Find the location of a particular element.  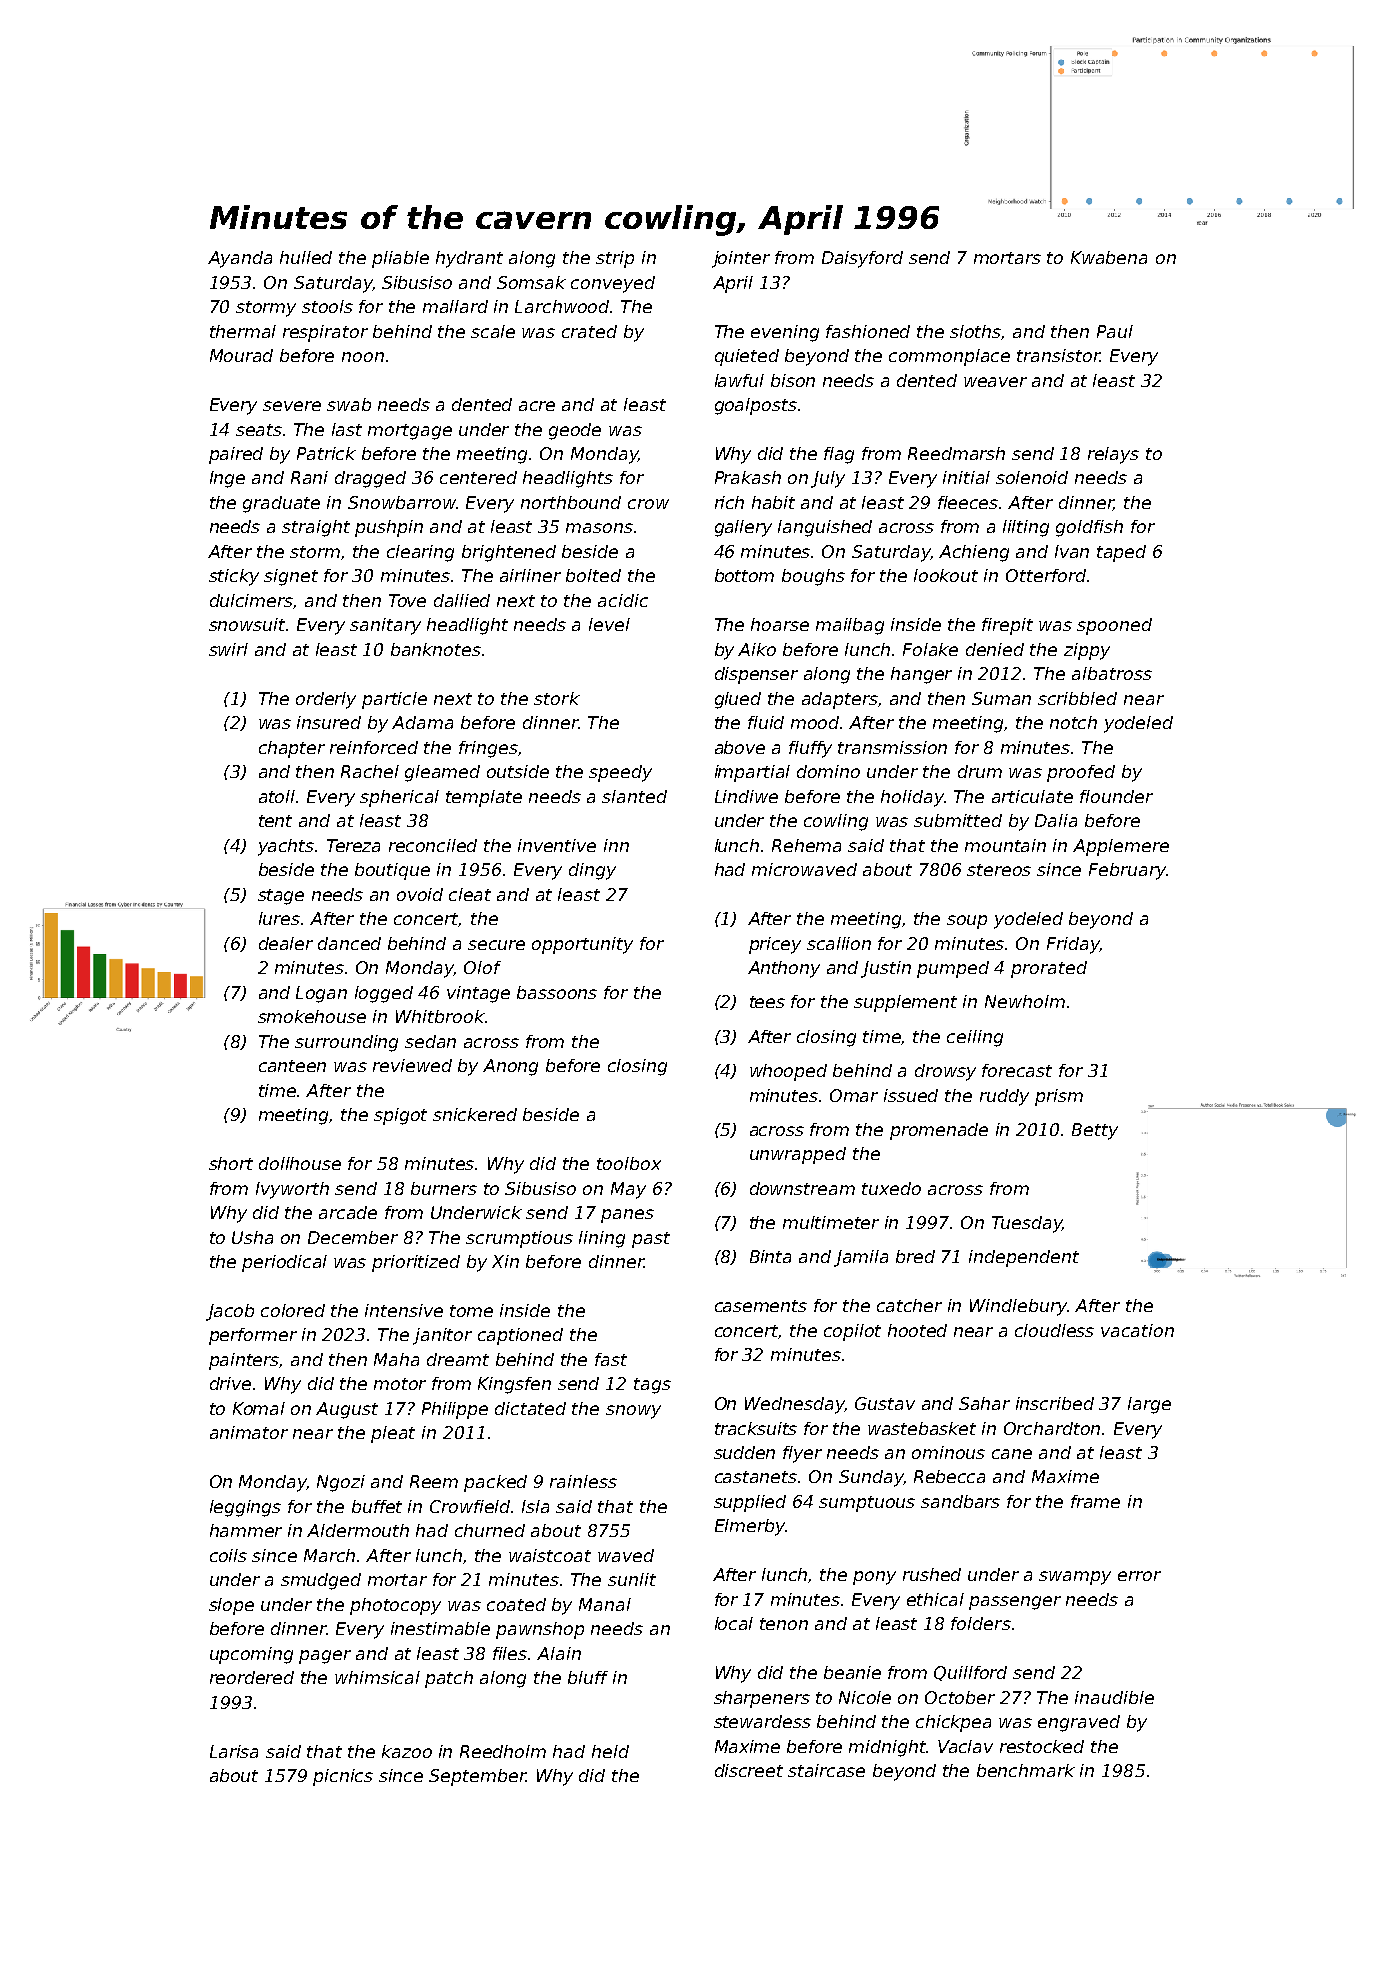

notch is located at coordinates (1073, 722).
